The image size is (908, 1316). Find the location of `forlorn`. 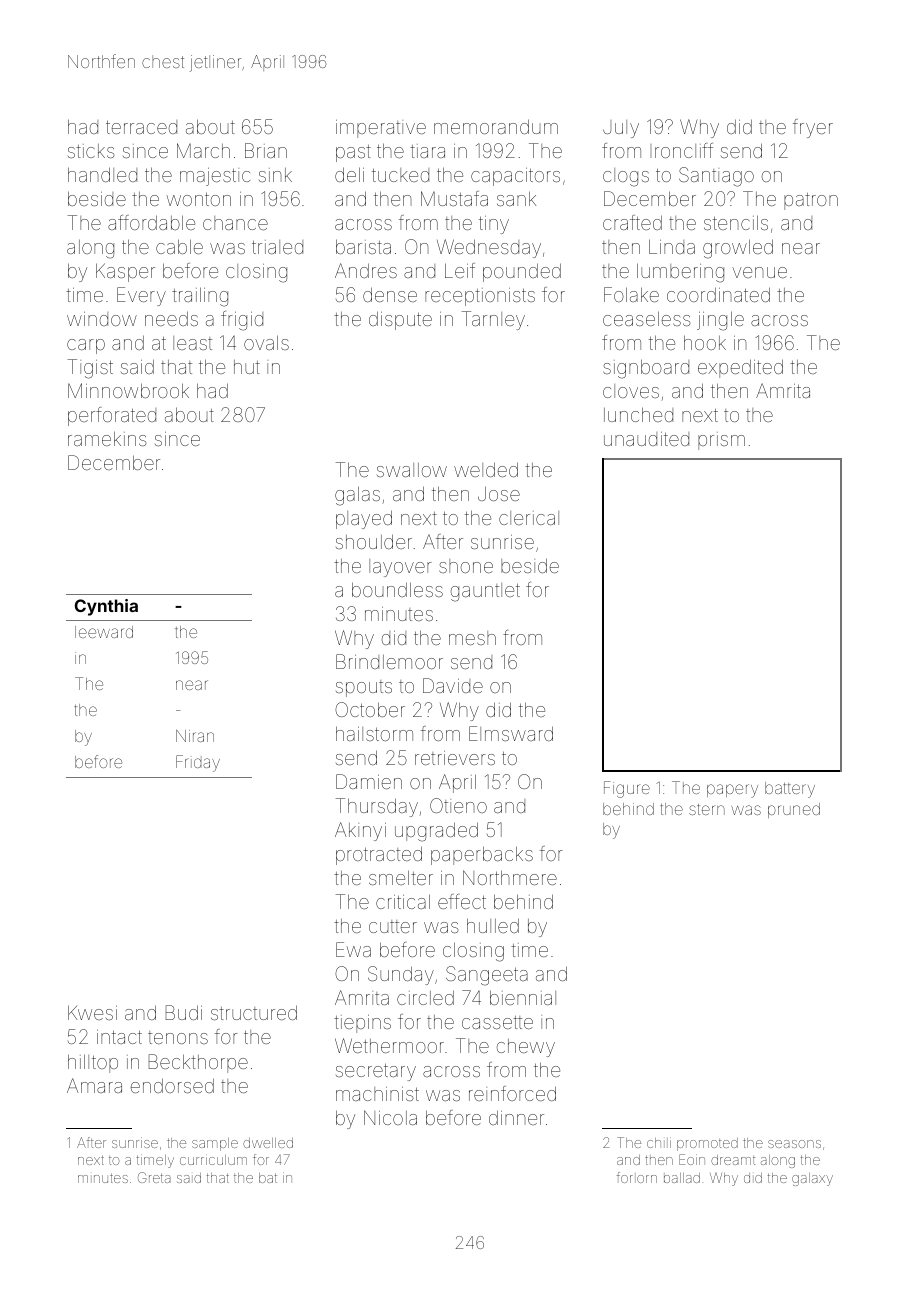

forlorn is located at coordinates (637, 1177).
